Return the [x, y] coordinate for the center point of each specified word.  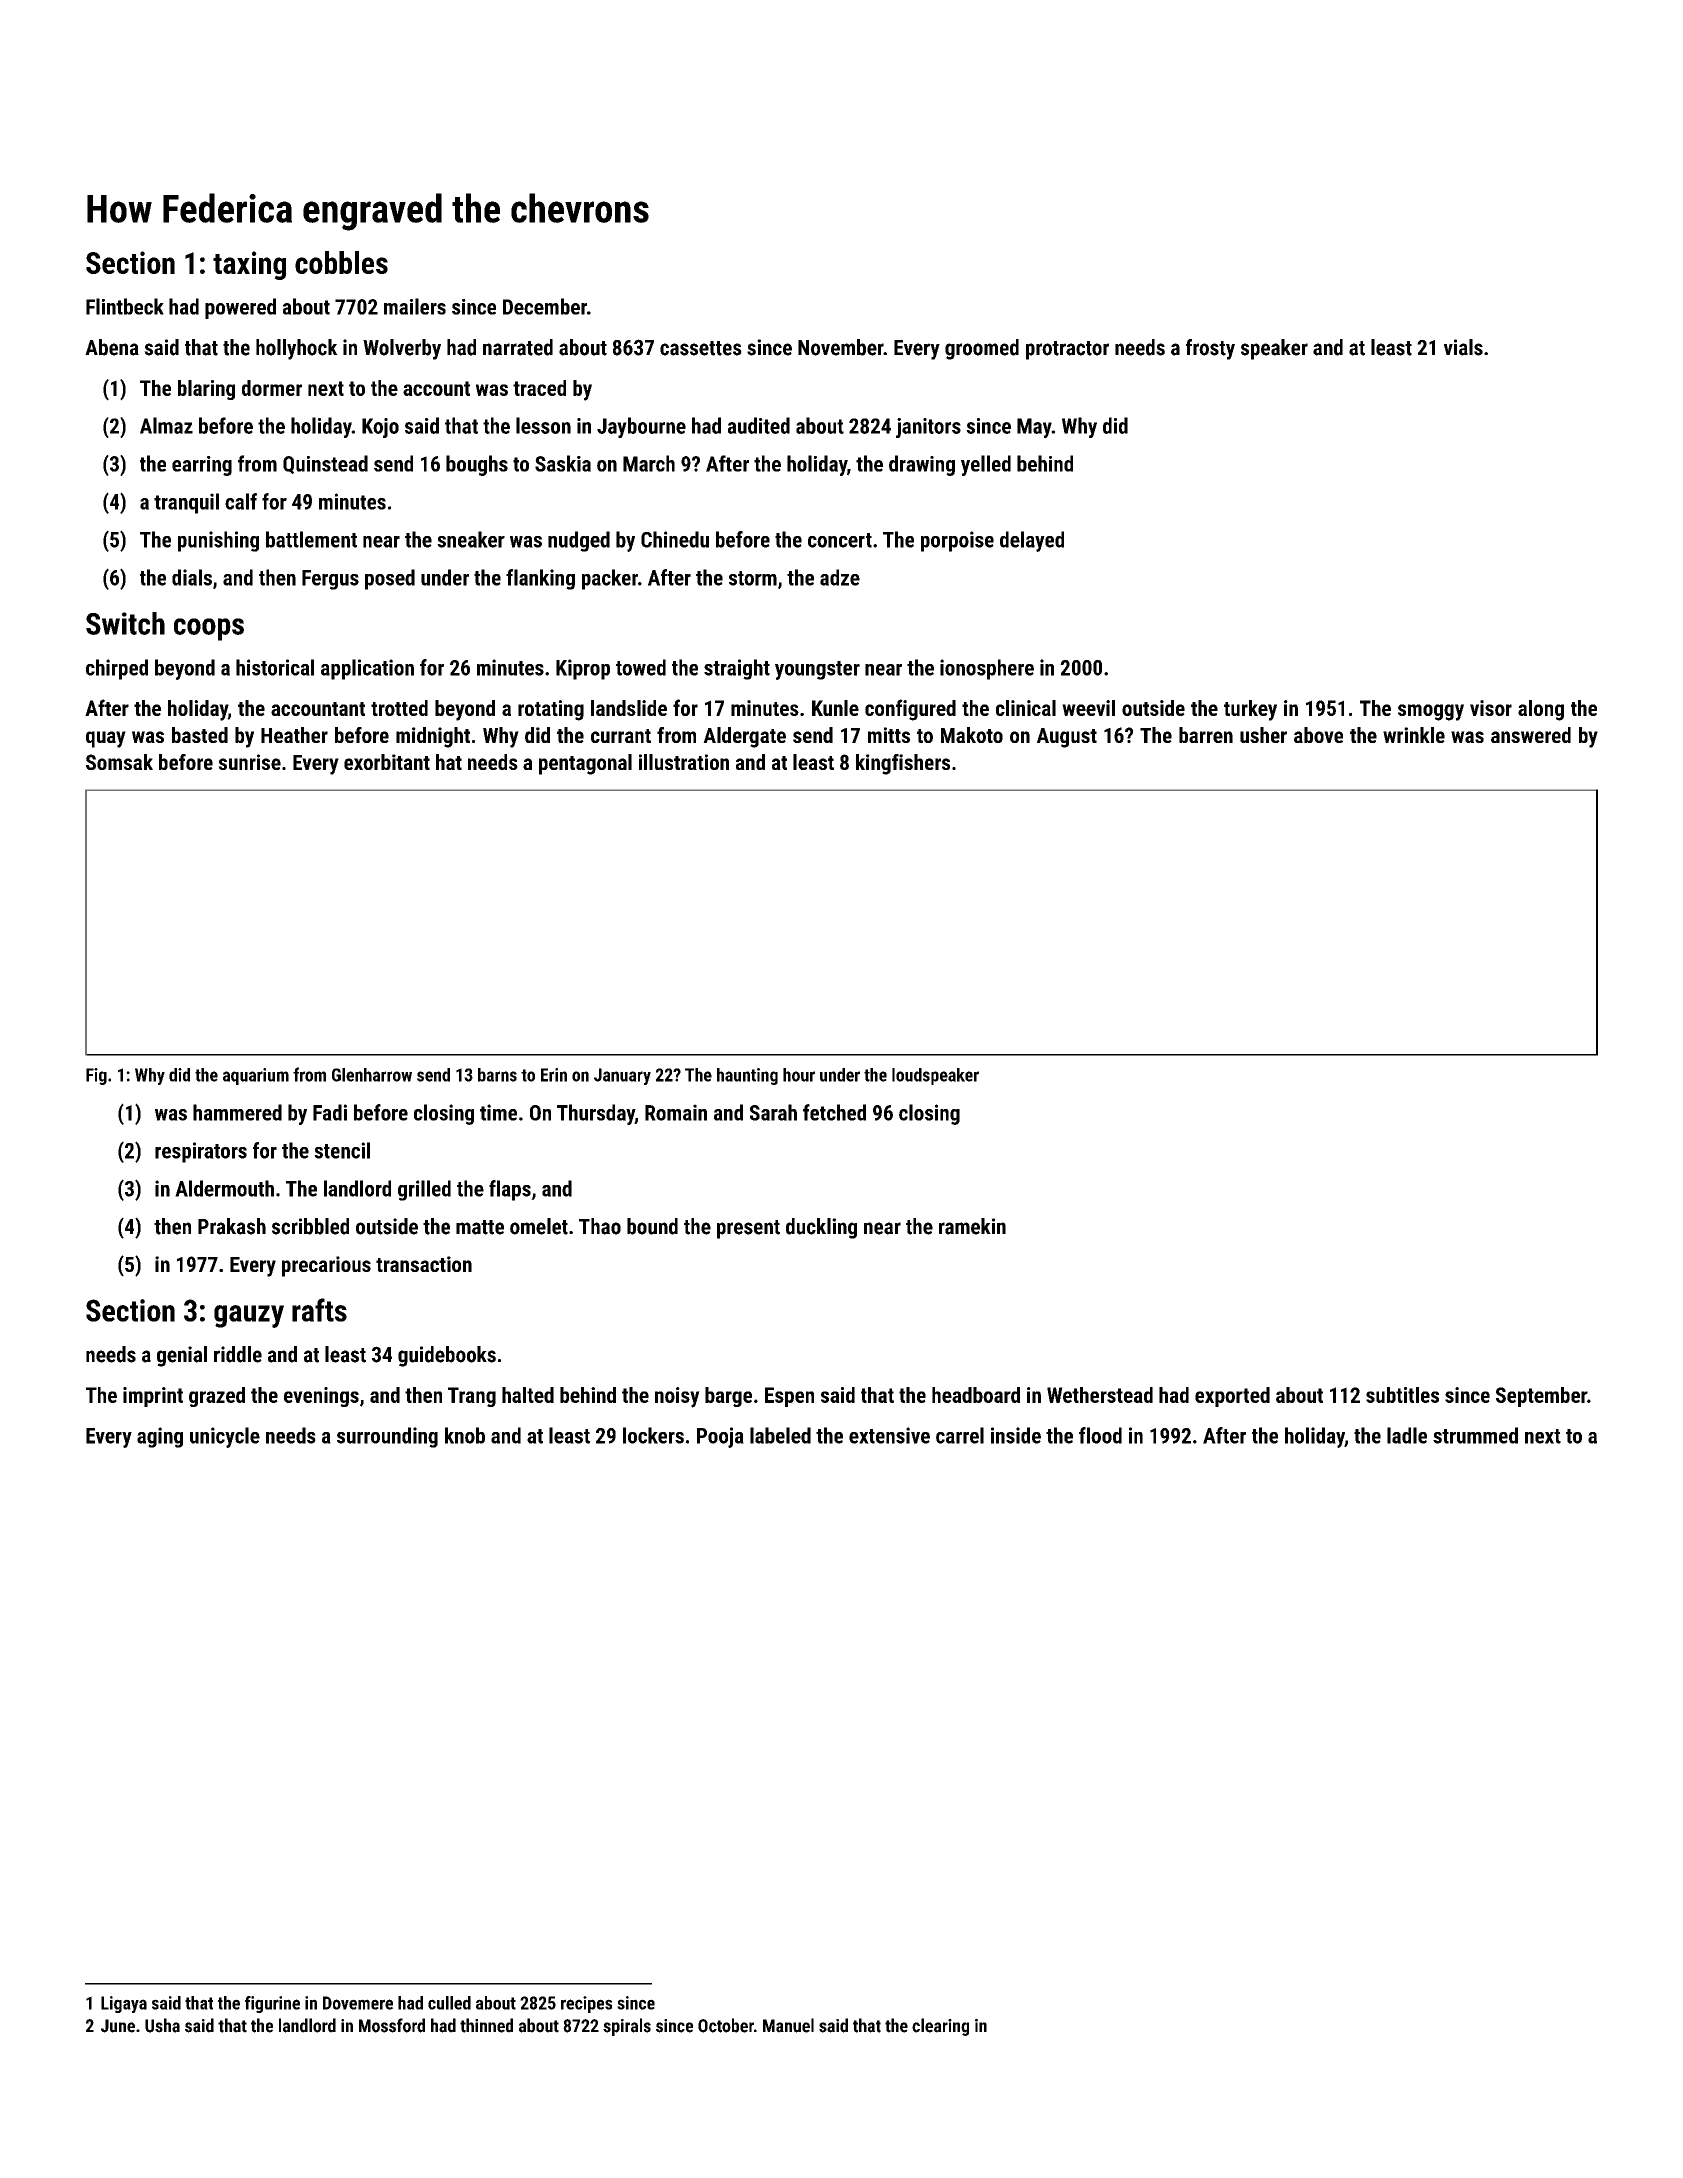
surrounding [387, 1437]
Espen [789, 1397]
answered [1531, 735]
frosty [1210, 349]
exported [1232, 1397]
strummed [1475, 1435]
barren [1206, 735]
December [545, 306]
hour [799, 1075]
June [118, 2026]
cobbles [341, 262]
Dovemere [358, 2003]
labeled [780, 1435]
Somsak [119, 762]
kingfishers [903, 764]
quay [106, 739]
